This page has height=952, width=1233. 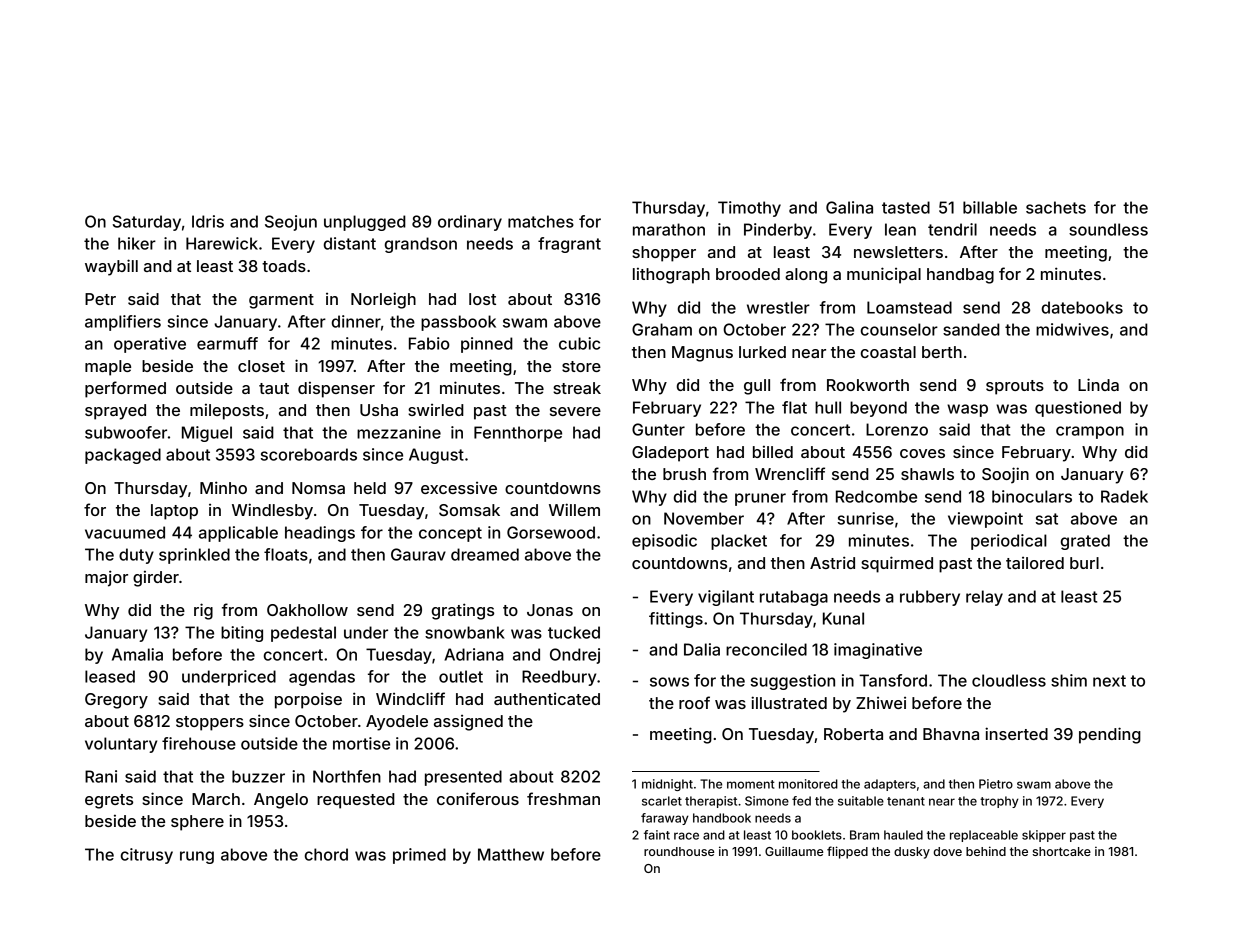 I want to click on Timothy, so click(x=749, y=209).
